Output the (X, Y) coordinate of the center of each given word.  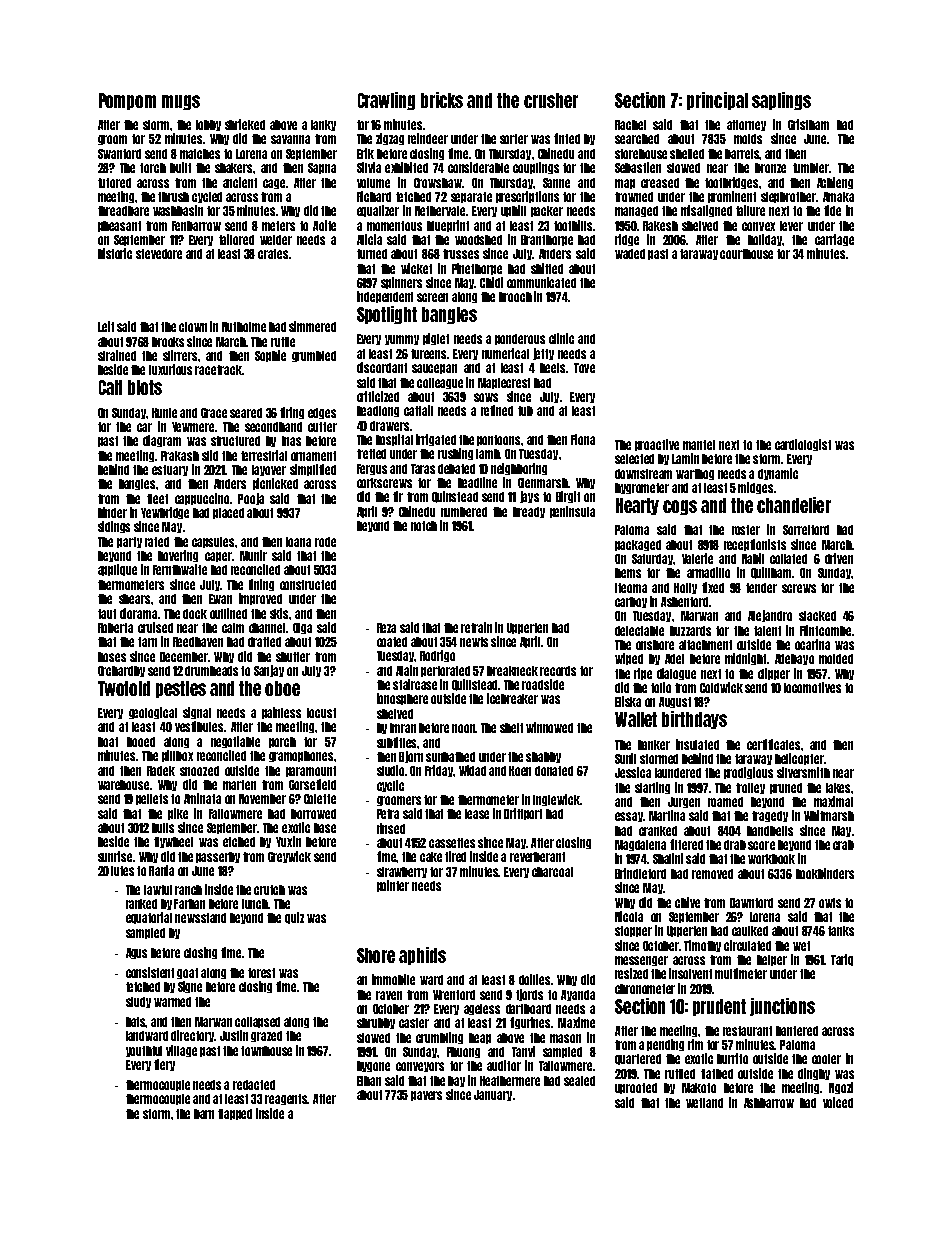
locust (321, 713)
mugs (181, 102)
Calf (110, 387)
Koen (520, 771)
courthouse (746, 254)
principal (717, 101)
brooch (515, 297)
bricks (442, 100)
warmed (172, 1002)
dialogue (676, 674)
